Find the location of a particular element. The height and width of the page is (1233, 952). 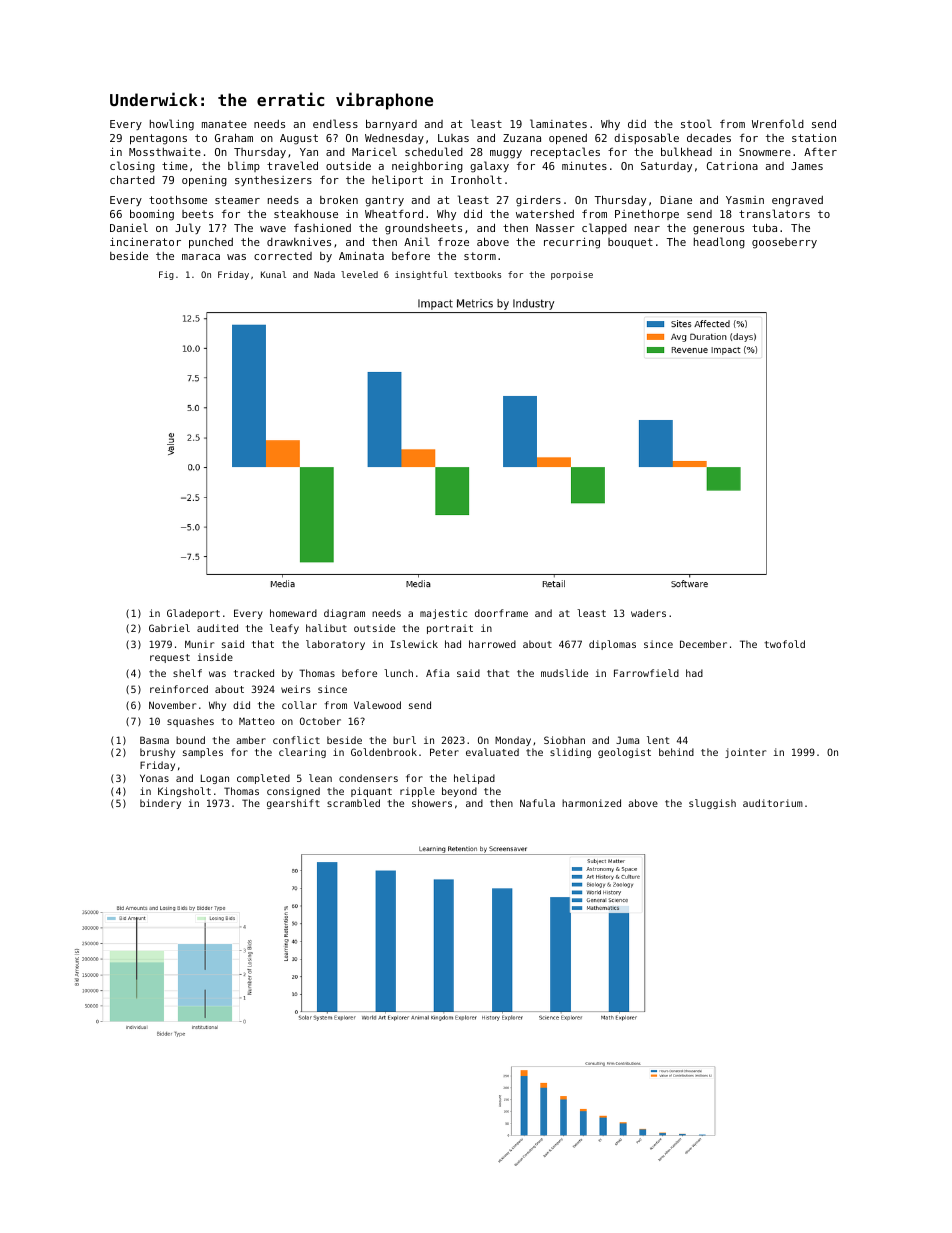

gooseberry is located at coordinates (784, 243).
